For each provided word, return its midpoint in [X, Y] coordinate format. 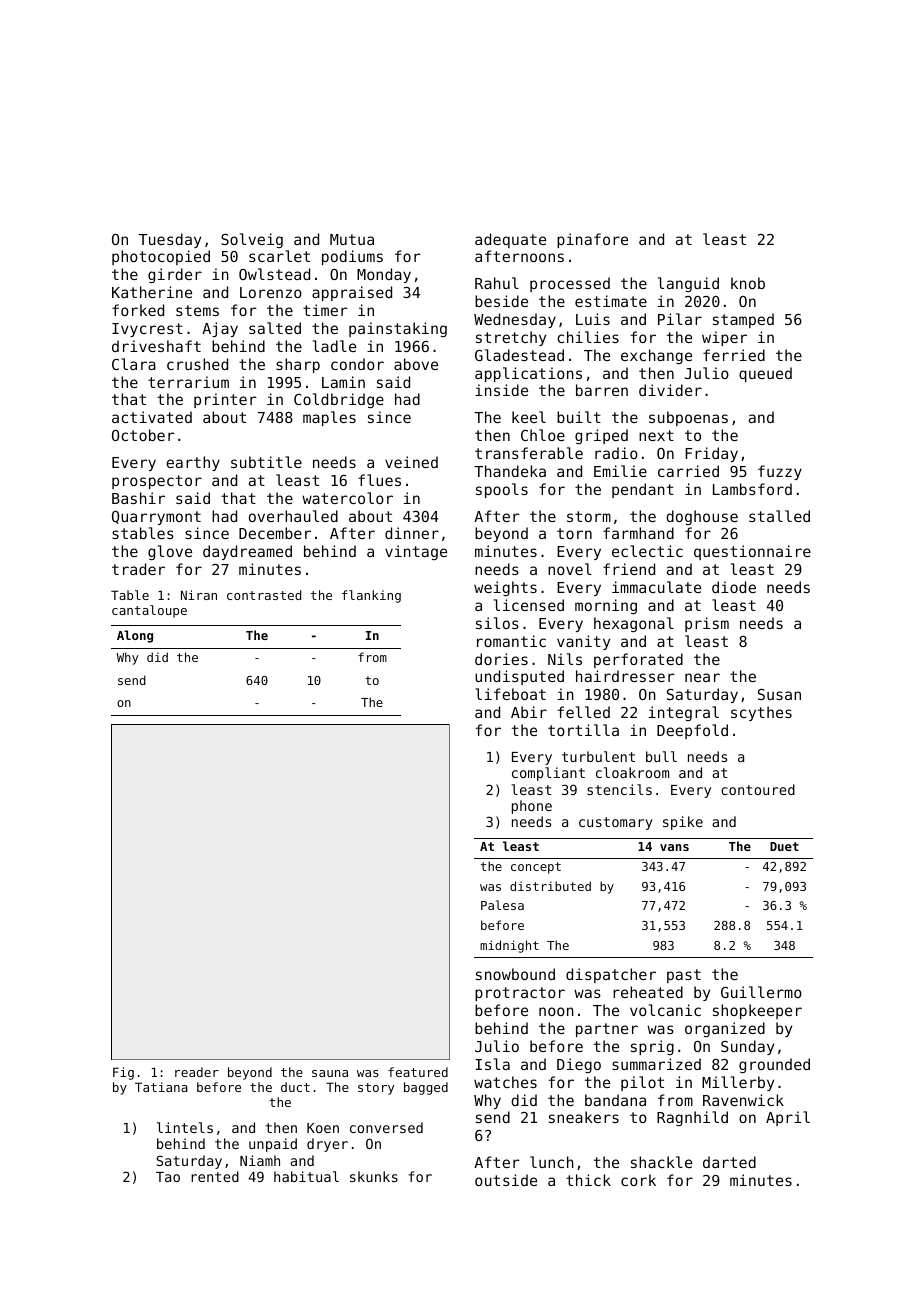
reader [197, 1072]
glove [170, 552]
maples [329, 418]
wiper [724, 338]
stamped [743, 320]
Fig [123, 1073]
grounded [774, 1065]
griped [601, 436]
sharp [298, 365]
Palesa [502, 905]
